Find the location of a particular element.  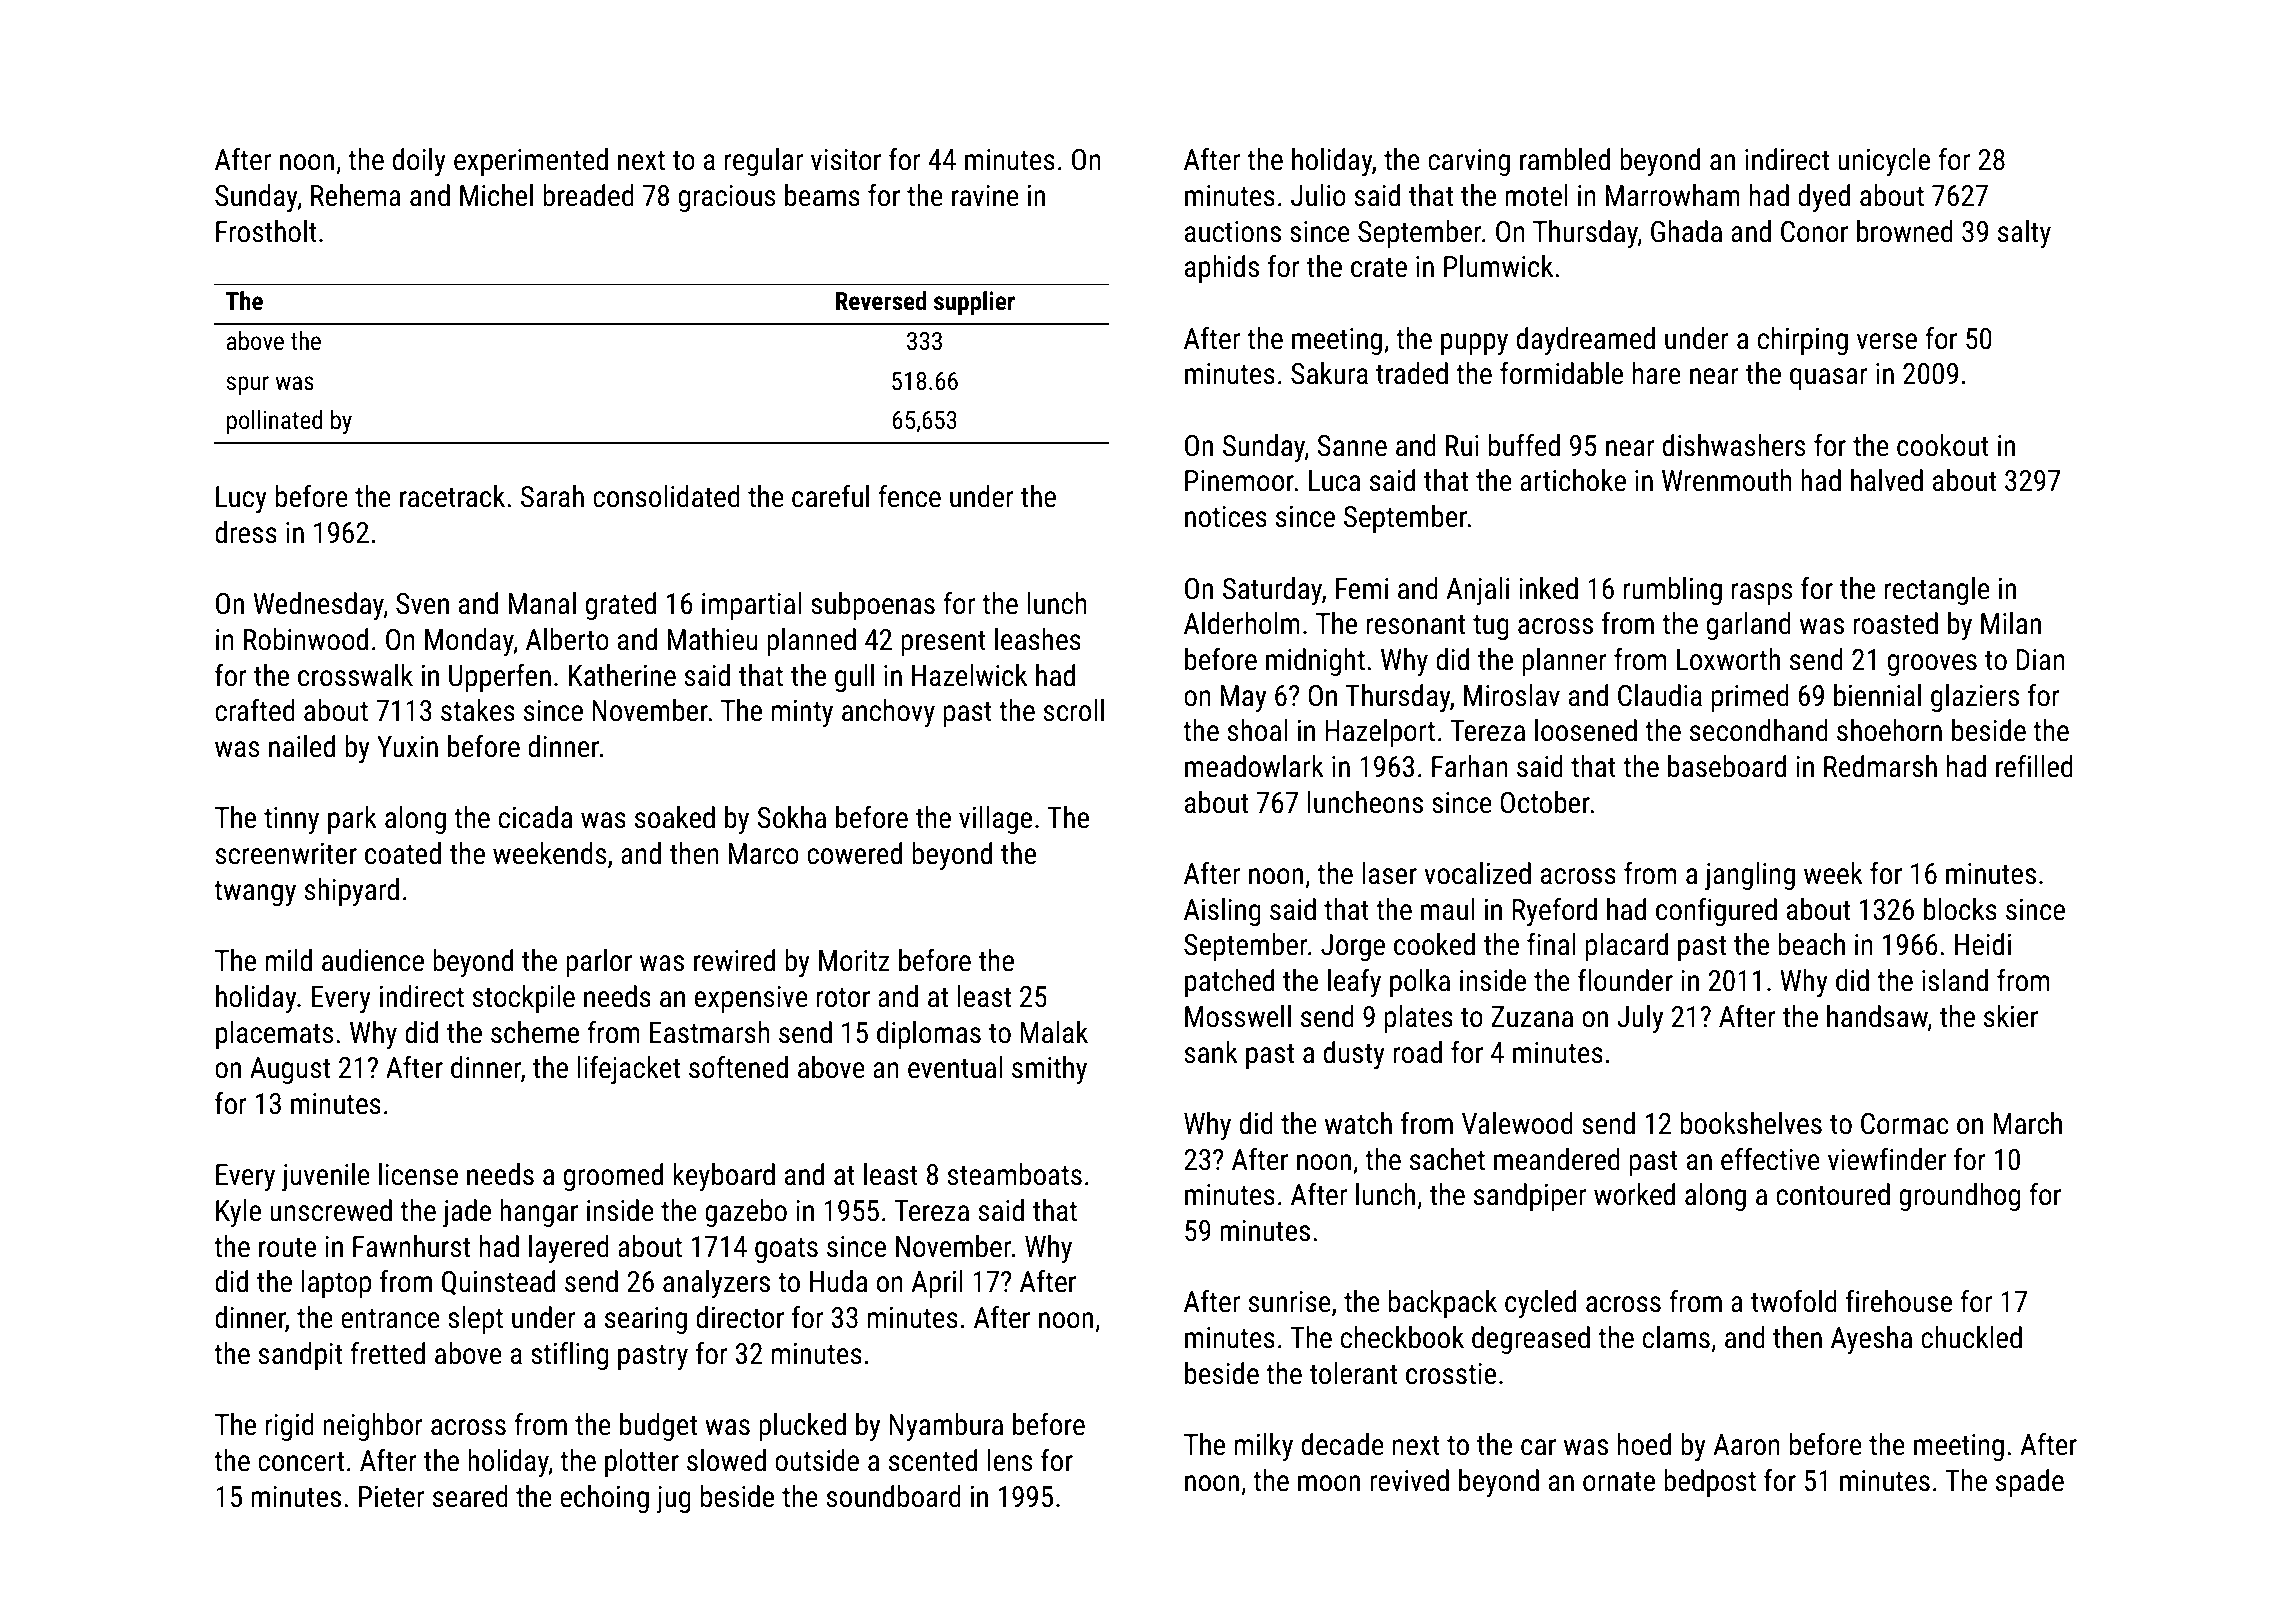

degreased is located at coordinates (1531, 1340).
